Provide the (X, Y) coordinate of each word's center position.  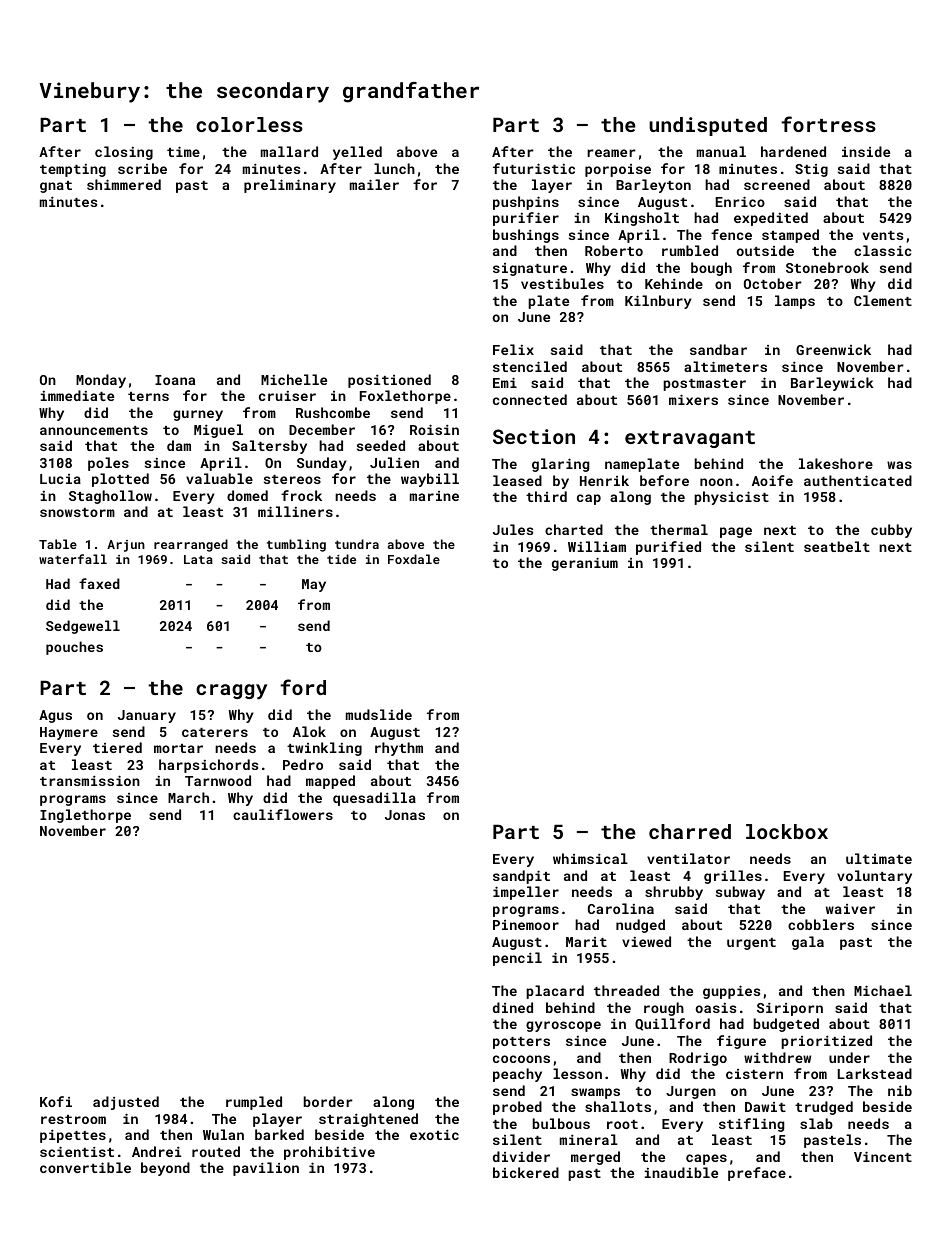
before (664, 480)
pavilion (266, 1169)
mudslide (379, 714)
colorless (249, 124)
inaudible (681, 1172)
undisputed (708, 126)
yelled (357, 153)
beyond (165, 1169)
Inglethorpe (85, 816)
